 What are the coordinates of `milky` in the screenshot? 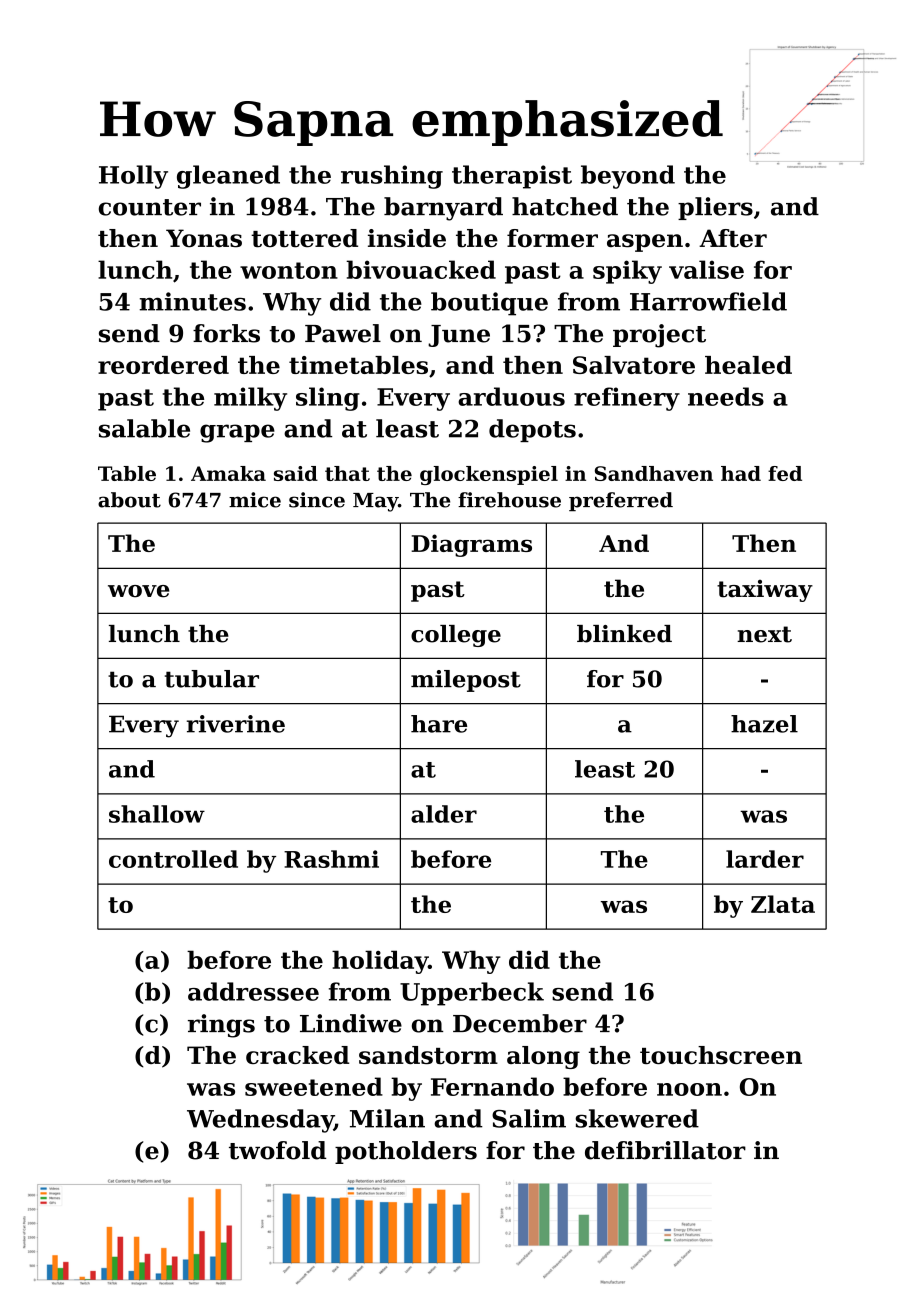 It's located at (250, 399).
